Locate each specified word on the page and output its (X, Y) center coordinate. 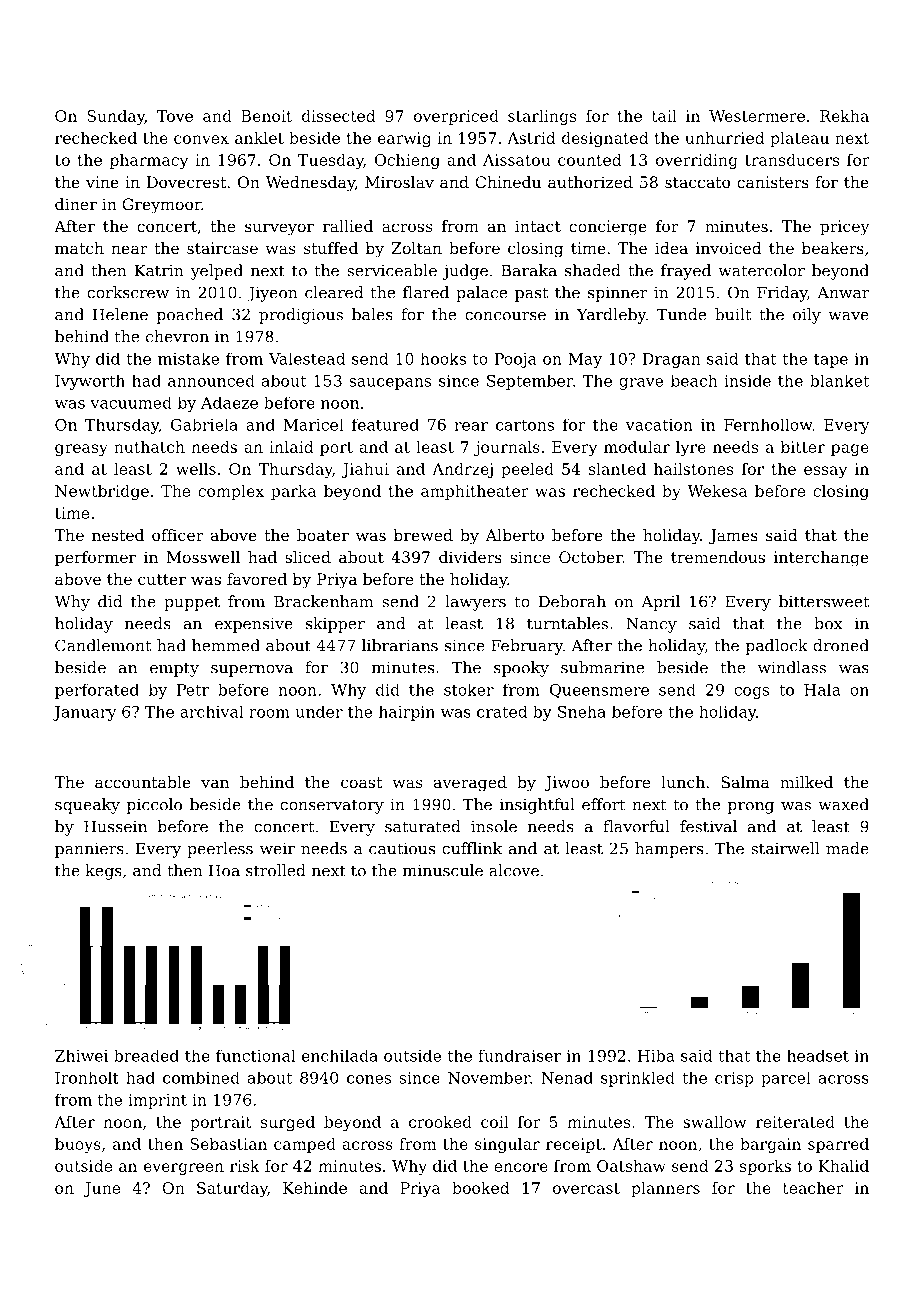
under (319, 711)
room (269, 713)
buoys (78, 1145)
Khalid (844, 1166)
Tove (175, 116)
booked (481, 1188)
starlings (542, 117)
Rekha (844, 116)
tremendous (718, 557)
